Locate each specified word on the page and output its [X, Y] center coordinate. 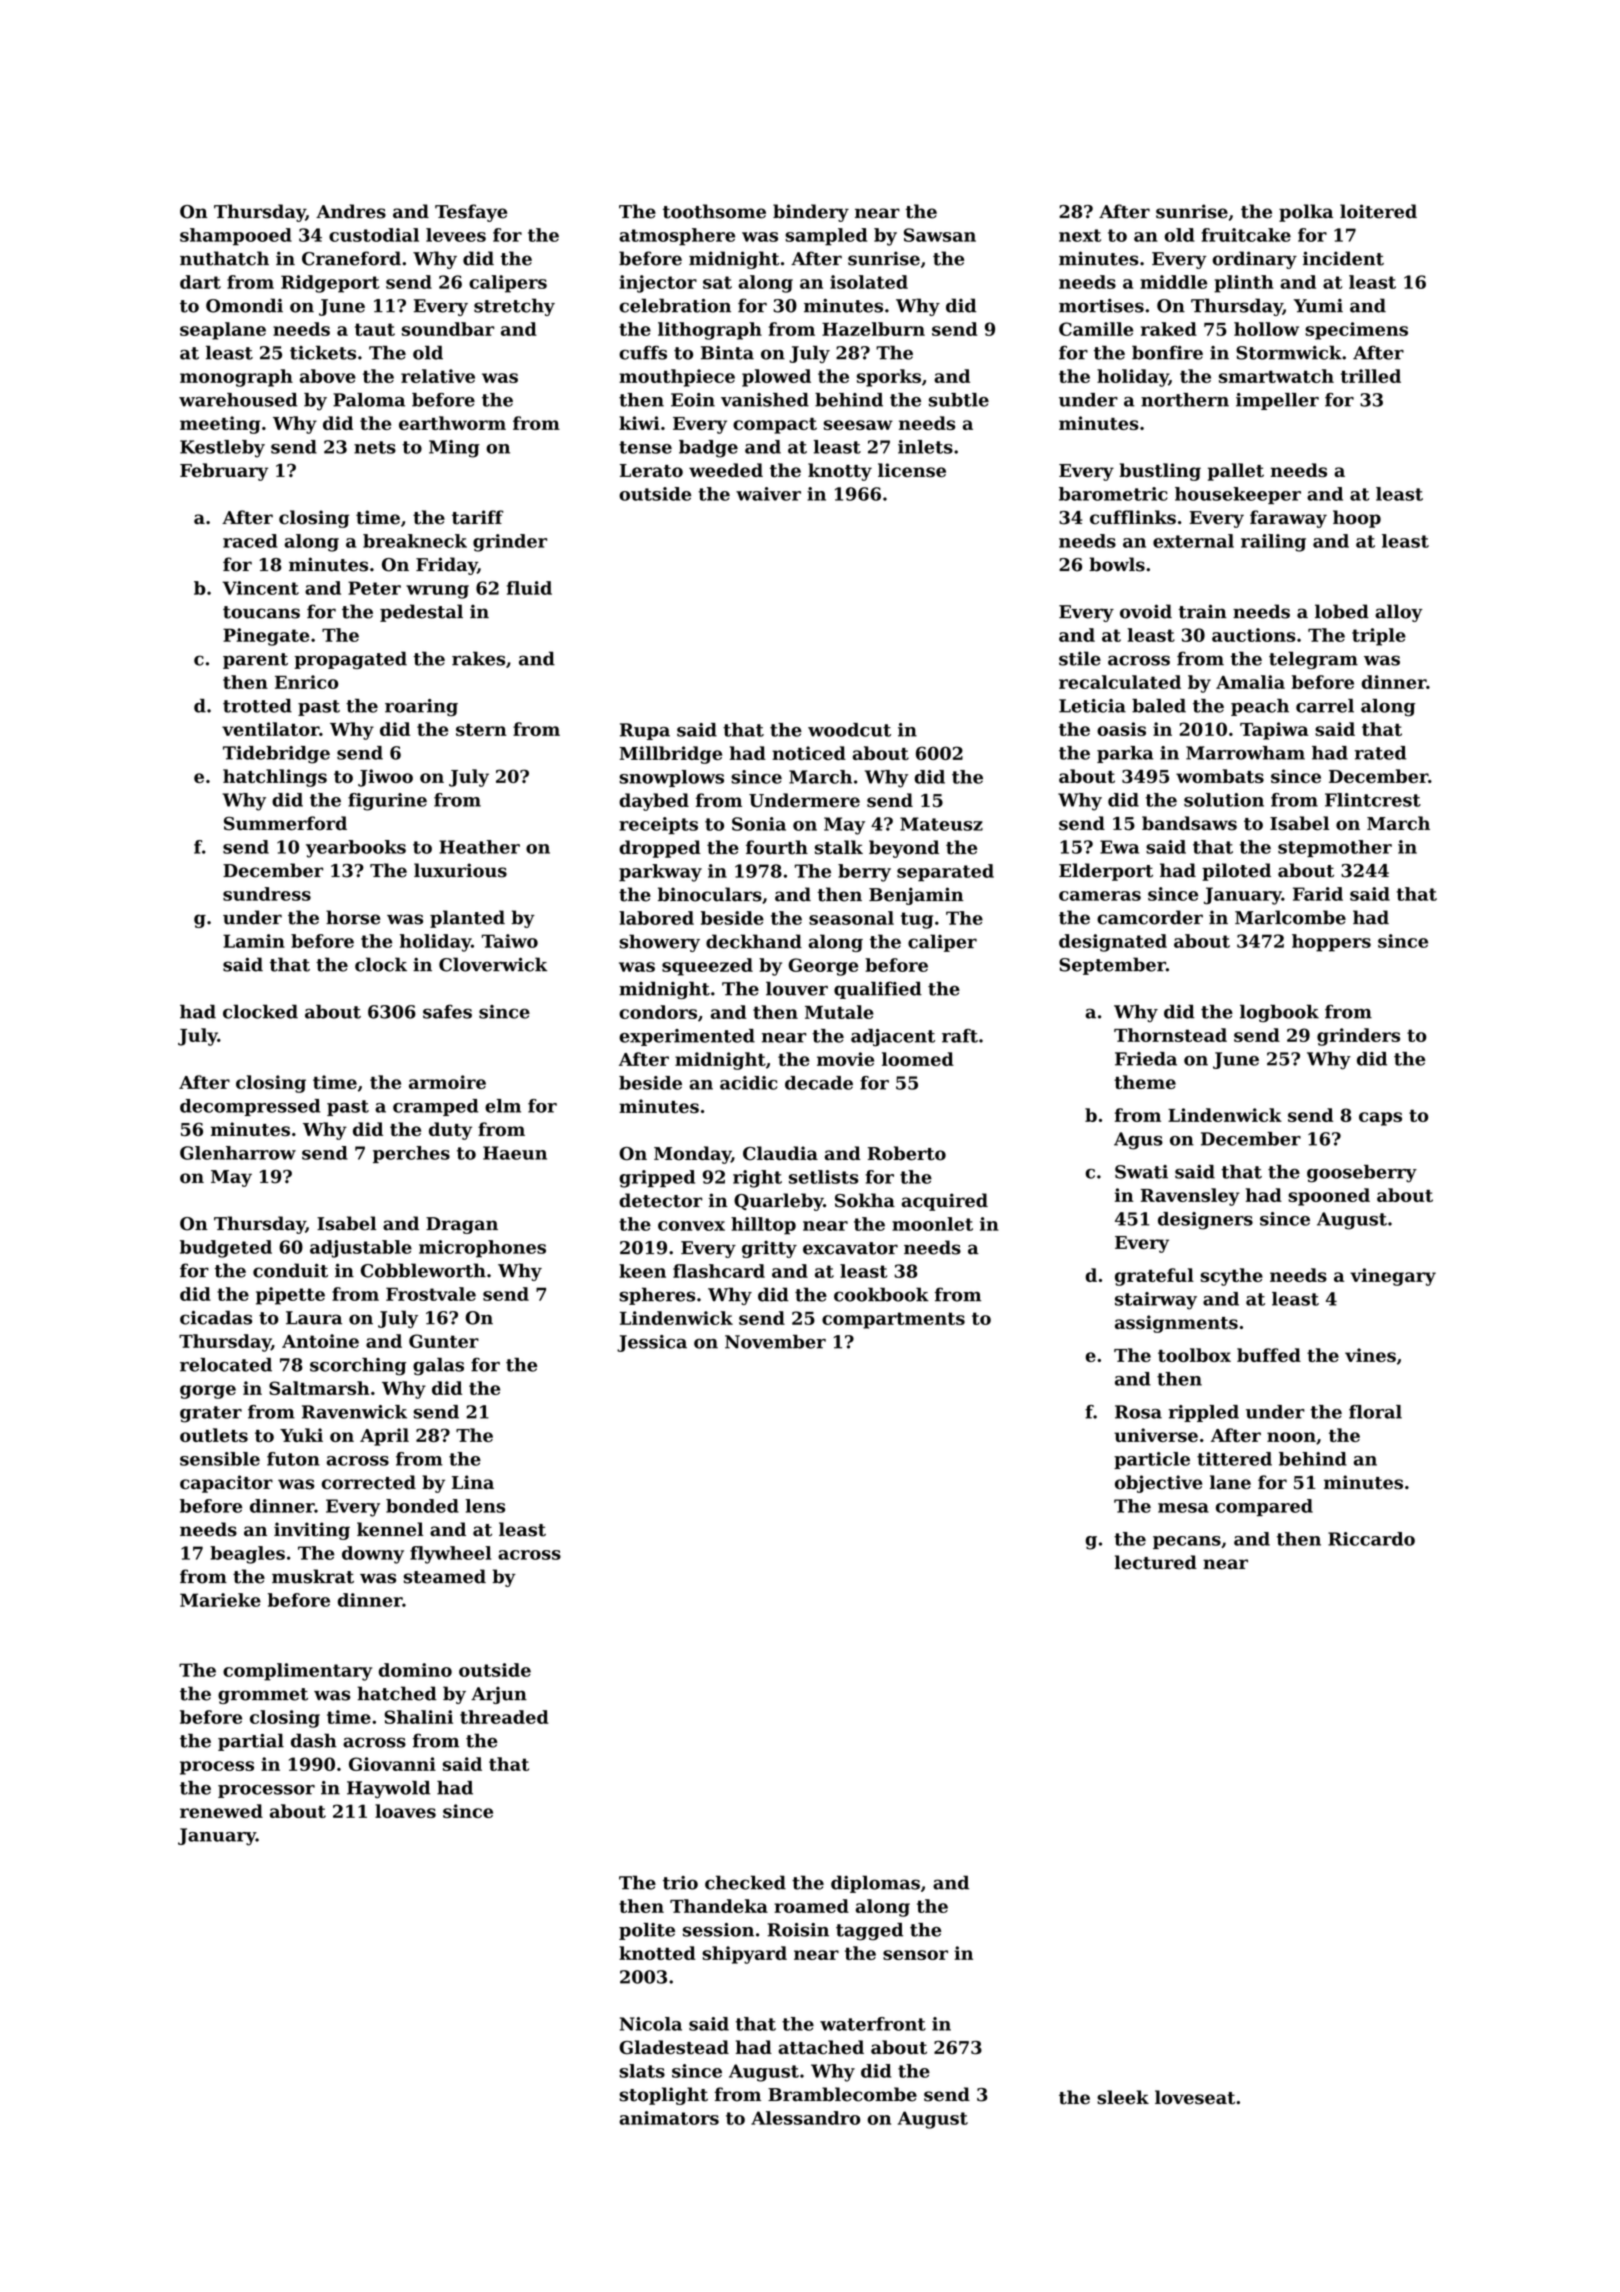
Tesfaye [471, 213]
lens [485, 1506]
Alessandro [805, 2118]
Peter [374, 588]
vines [1370, 1355]
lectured [1156, 1562]
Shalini [418, 1717]
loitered [1378, 211]
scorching [358, 1367]
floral [1375, 1412]
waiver [768, 494]
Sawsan [940, 235]
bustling [1160, 472]
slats [642, 2071]
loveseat [1195, 2097]
